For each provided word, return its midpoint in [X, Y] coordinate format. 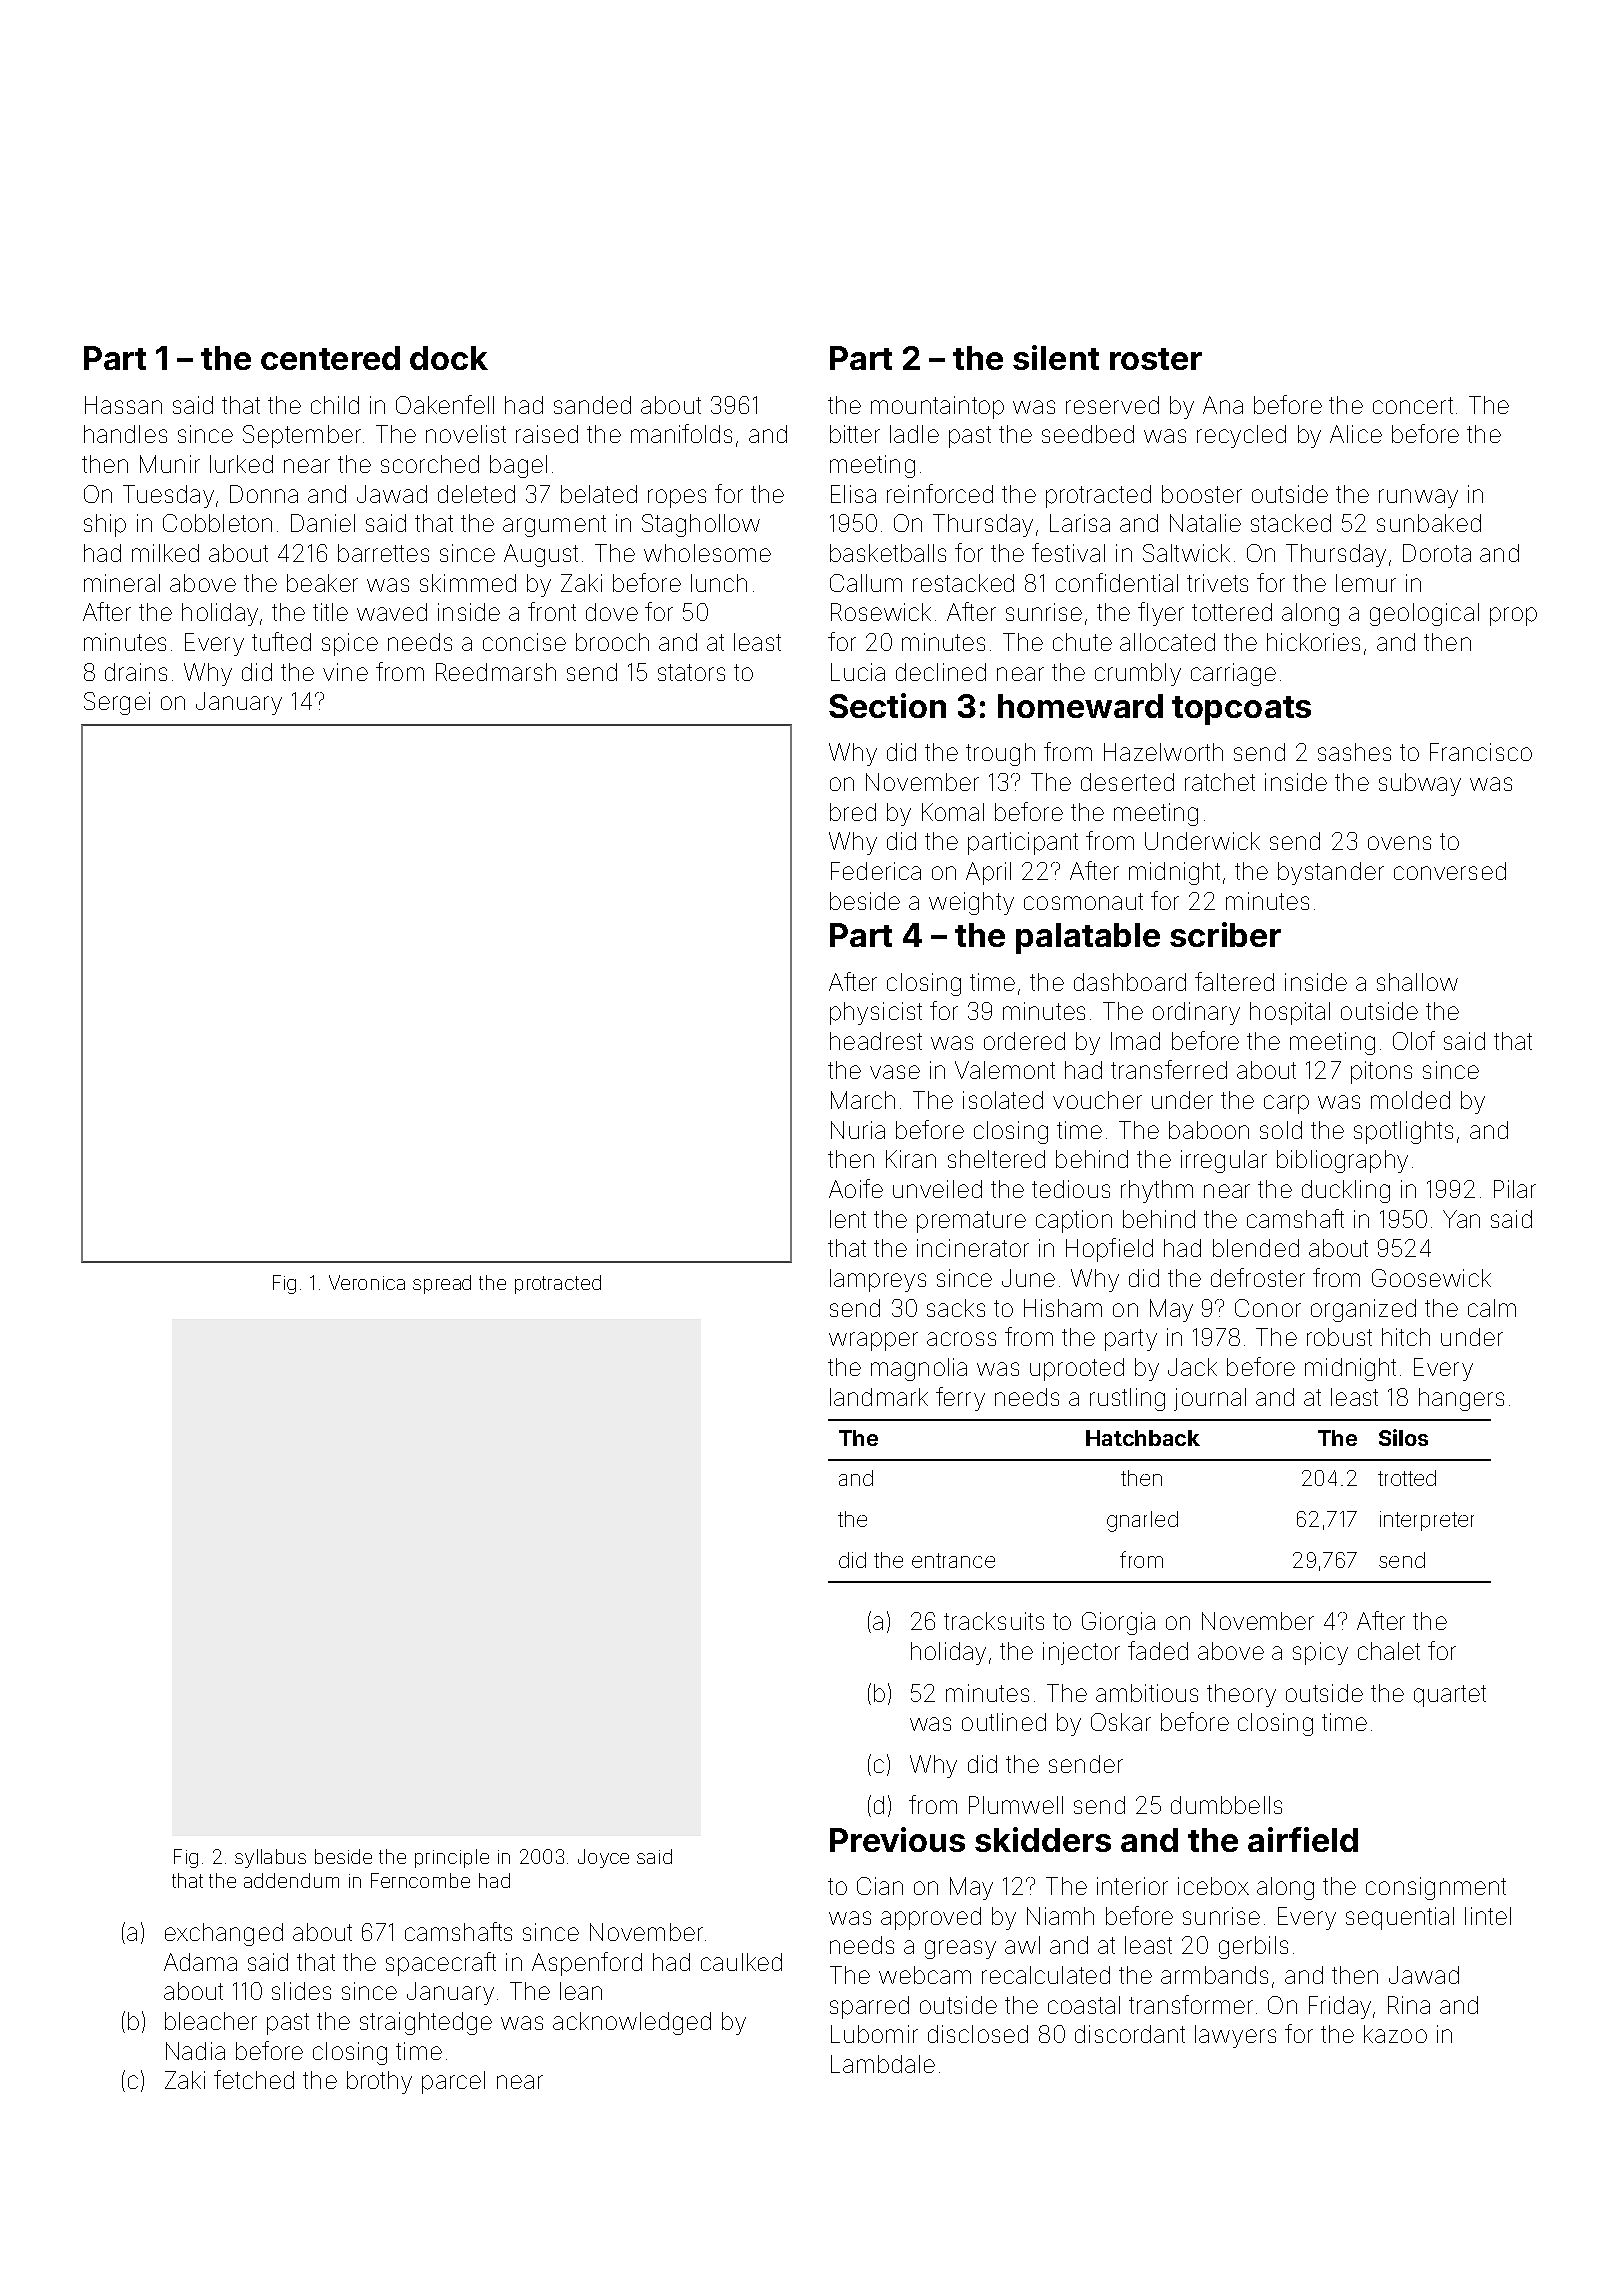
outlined [1004, 1722]
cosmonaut [1083, 901]
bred [853, 812]
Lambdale [883, 2064]
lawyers [1235, 2036]
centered [330, 358]
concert [1413, 405]
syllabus [270, 1858]
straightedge [426, 2023]
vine [345, 672]
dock [449, 358]
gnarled [1142, 1521]
